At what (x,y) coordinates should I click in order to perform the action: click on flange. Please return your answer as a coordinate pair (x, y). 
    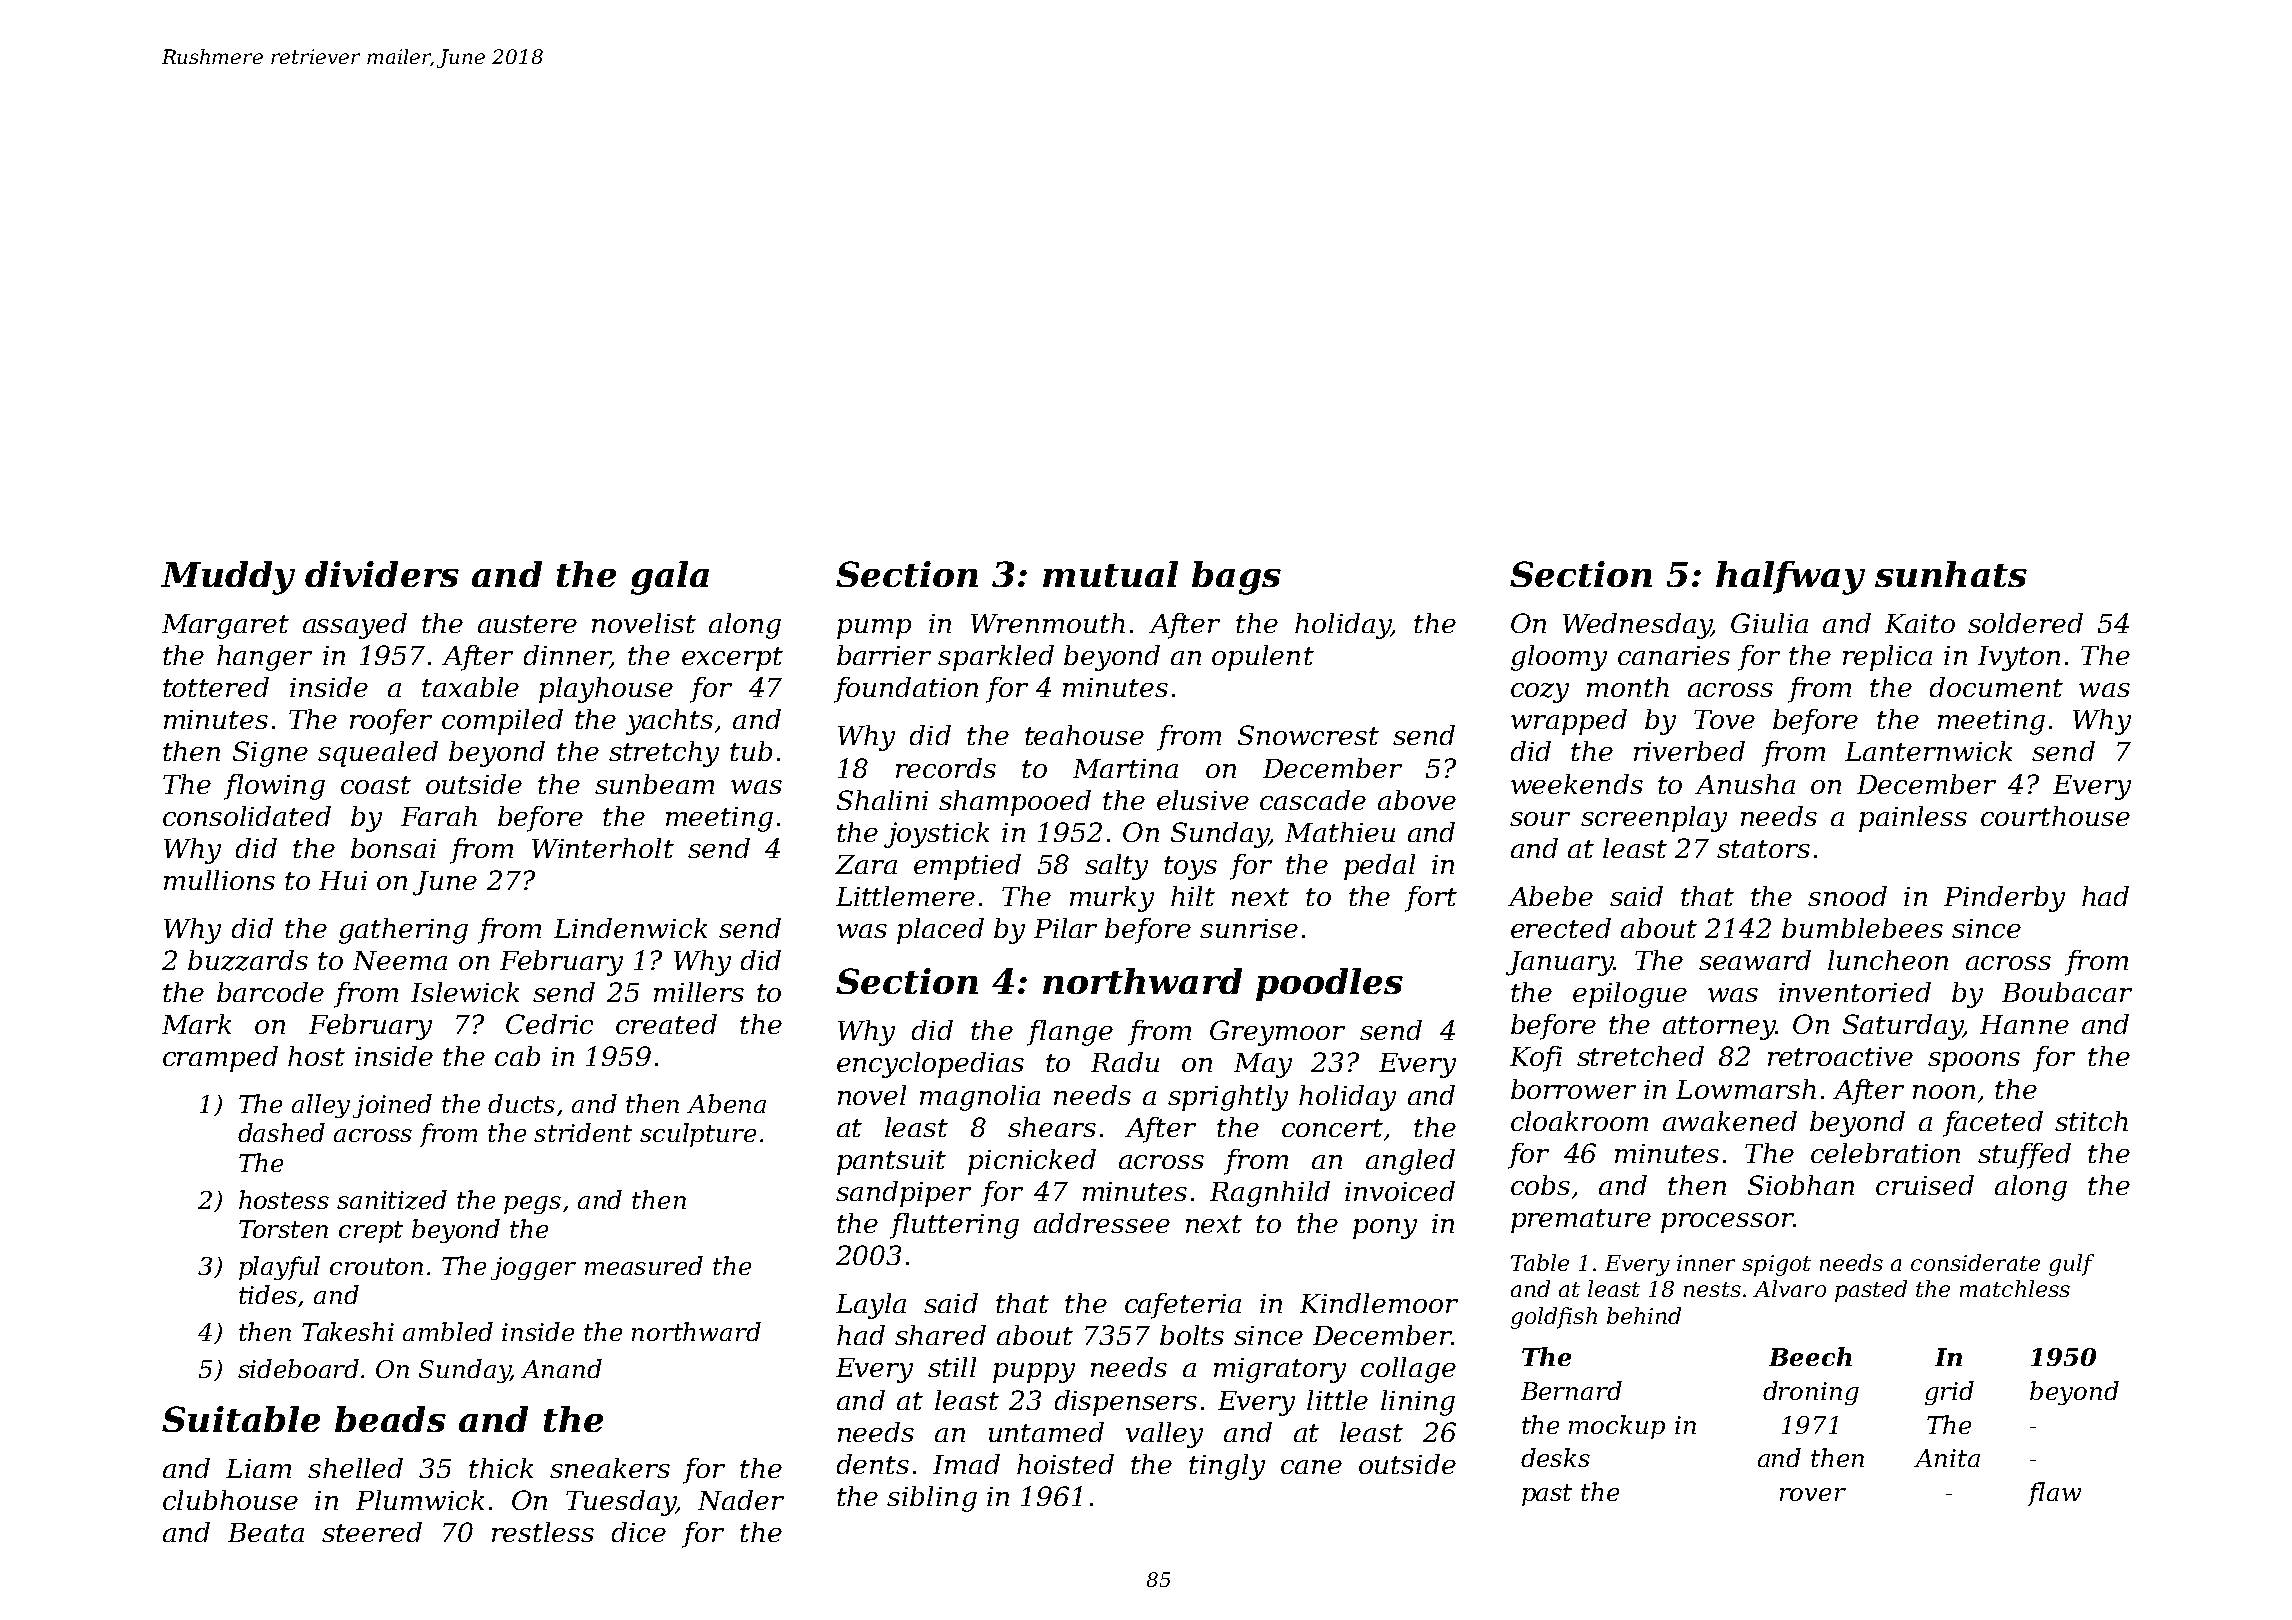
    Looking at the image, I should click on (1070, 1033).
